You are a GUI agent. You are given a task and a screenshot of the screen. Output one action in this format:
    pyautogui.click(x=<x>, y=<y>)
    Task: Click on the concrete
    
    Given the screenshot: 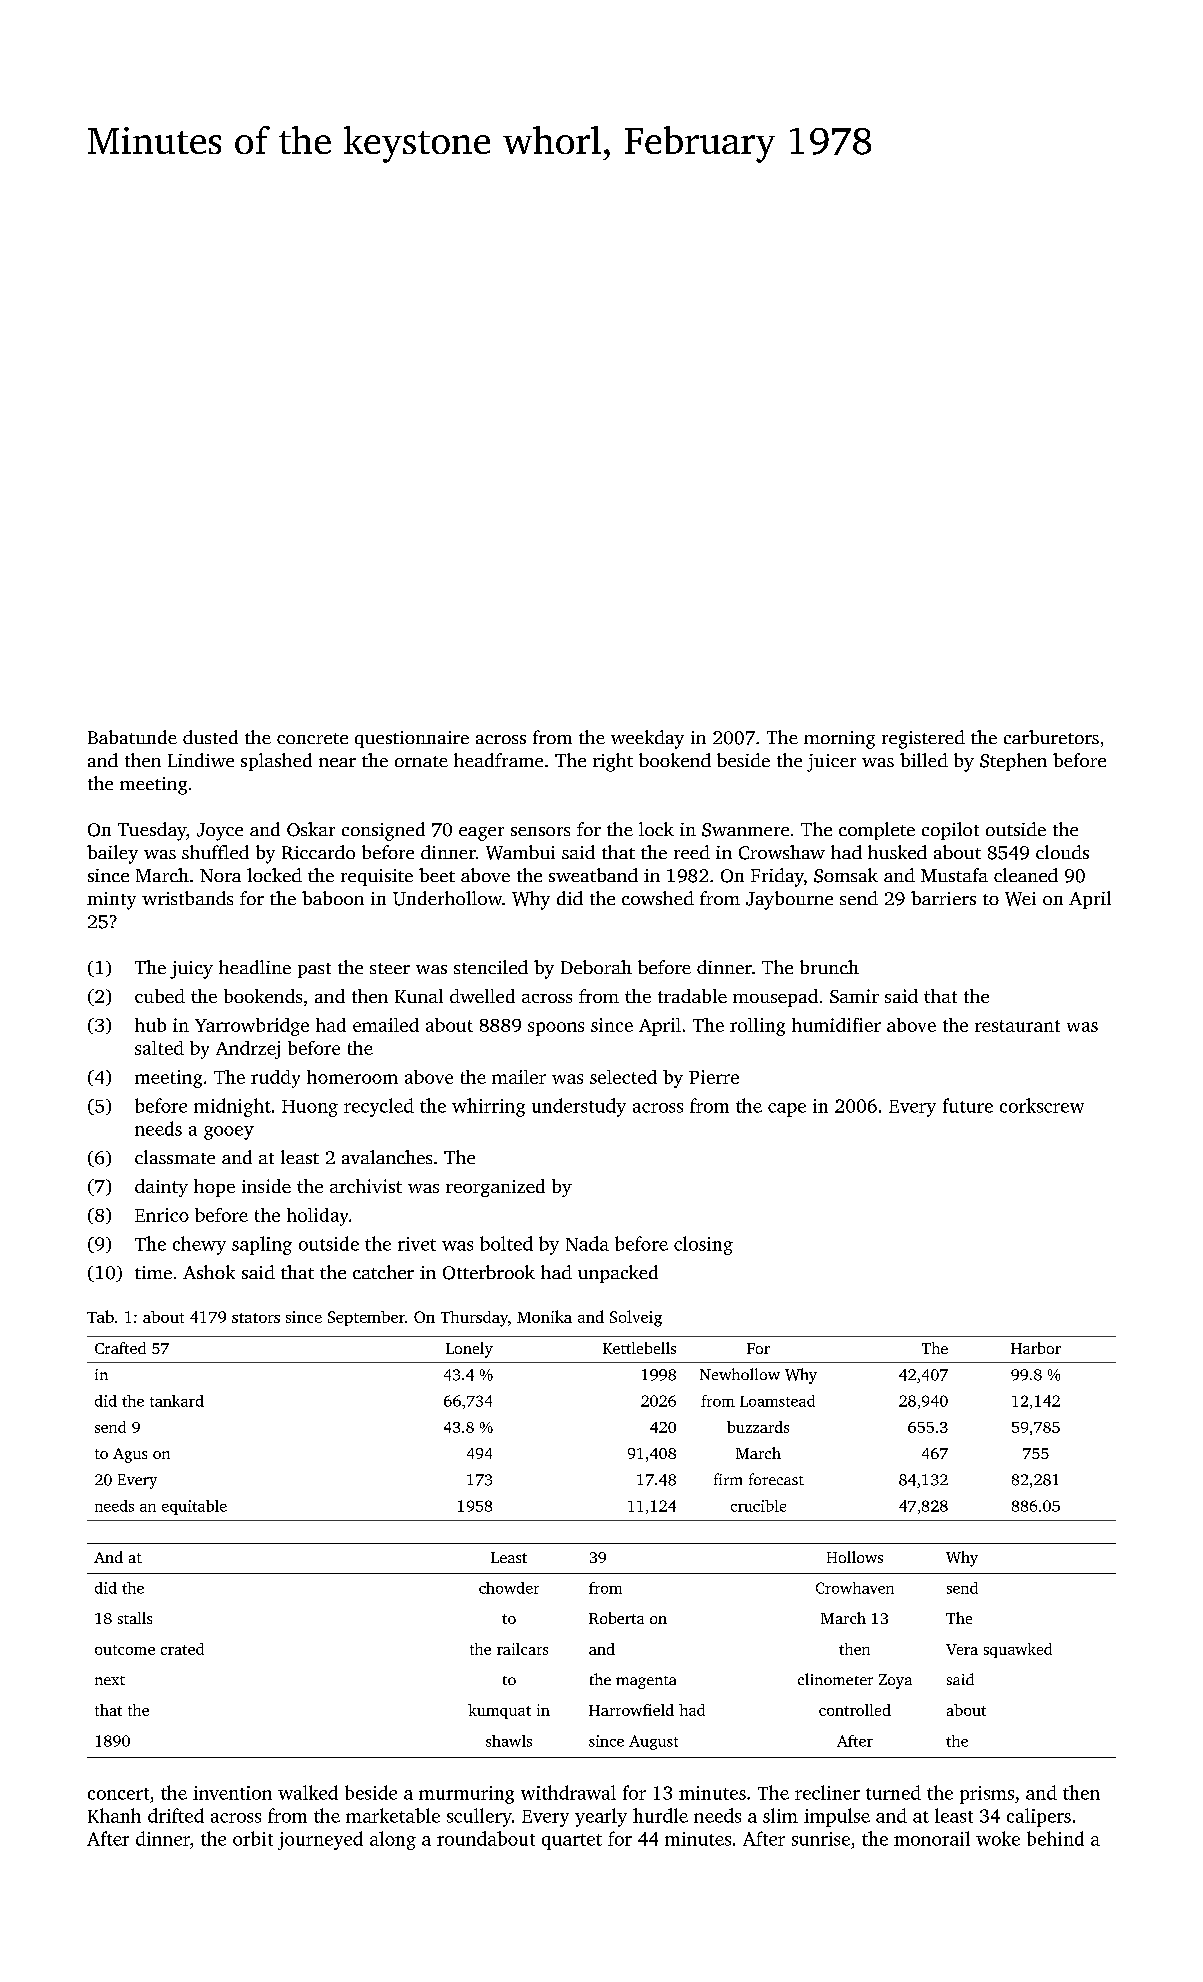 What is the action you would take?
    pyautogui.click(x=312, y=738)
